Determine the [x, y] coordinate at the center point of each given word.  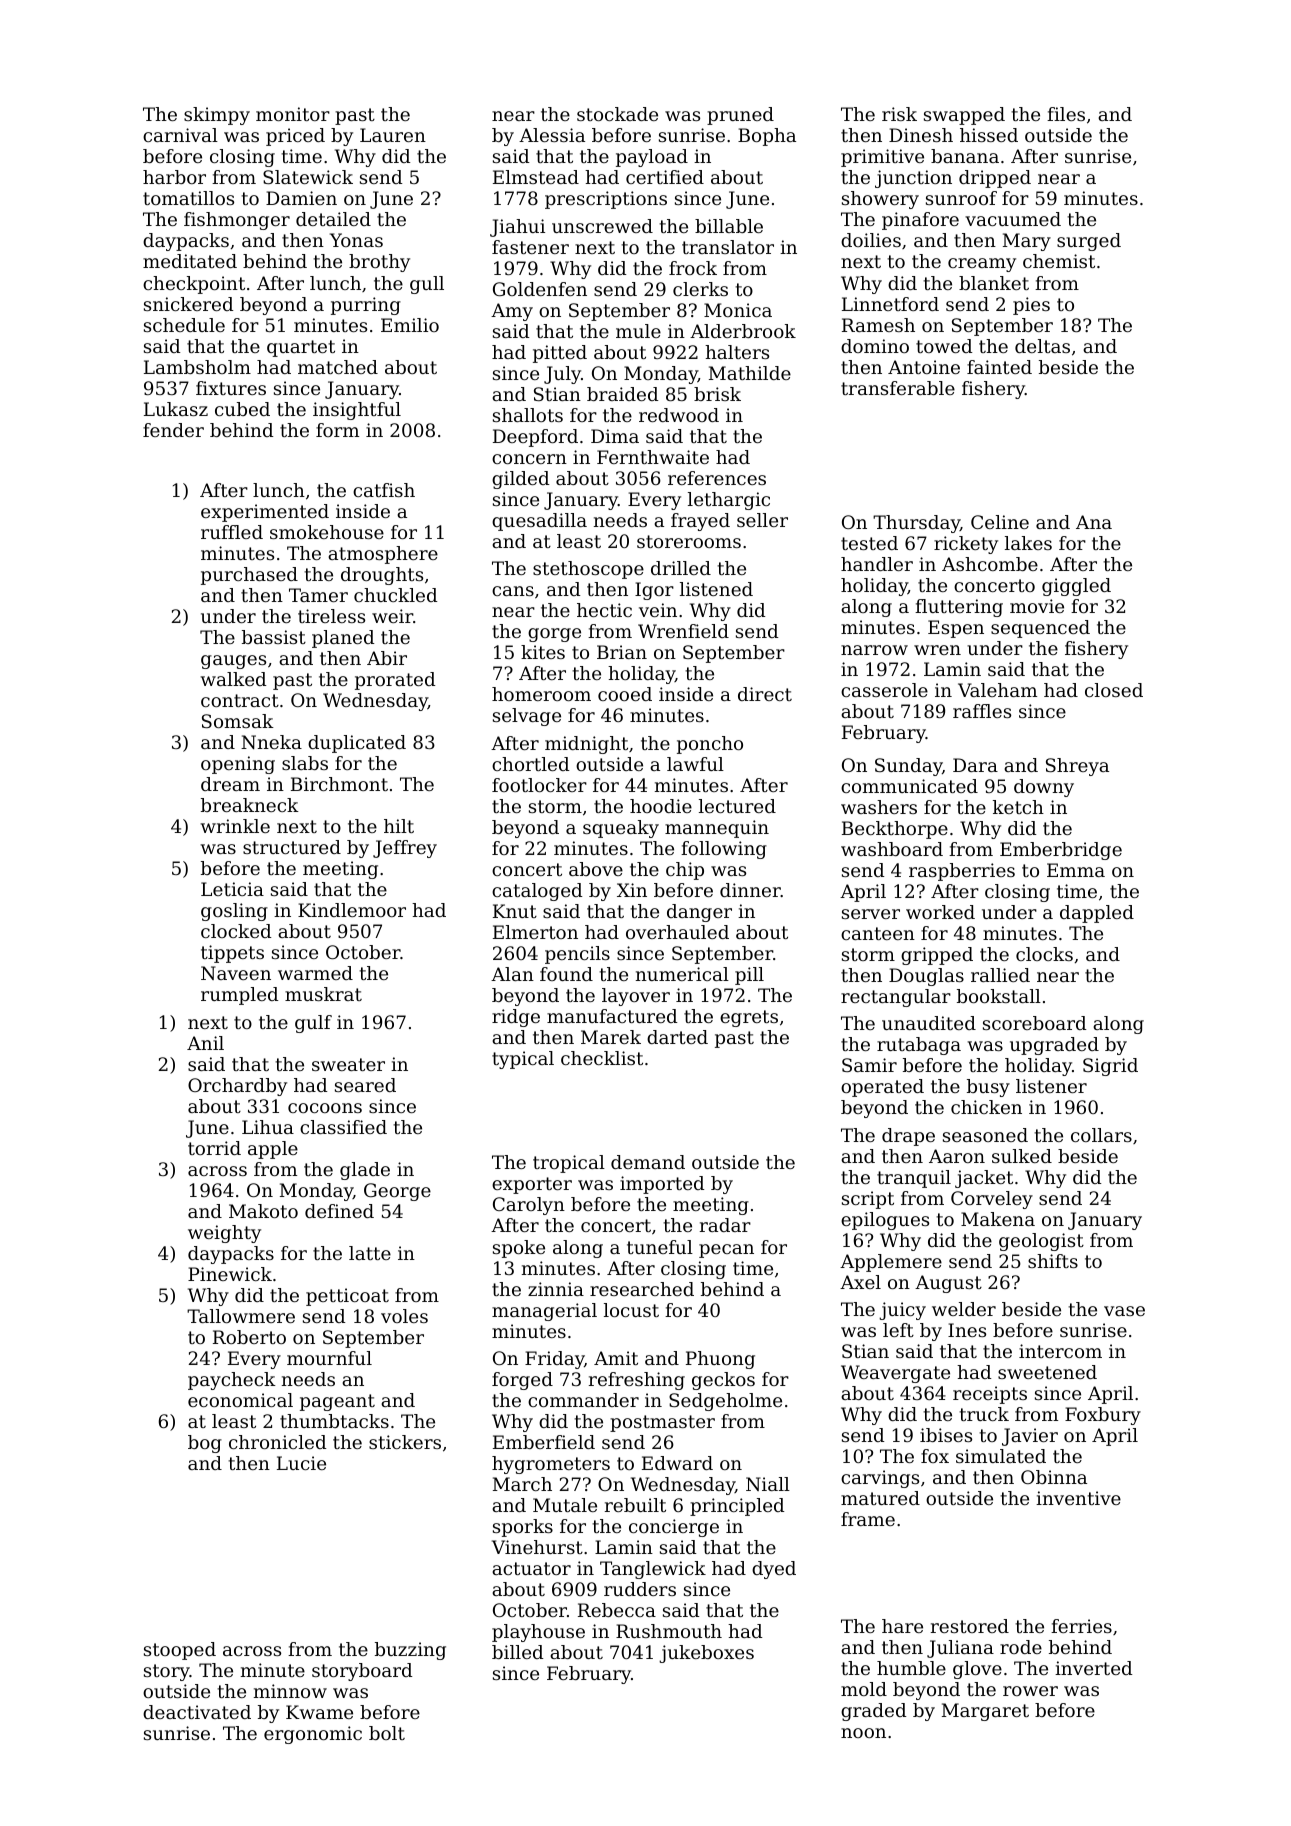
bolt [387, 1733]
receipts [990, 1395]
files [1066, 114]
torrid [214, 1148]
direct [765, 694]
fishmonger [237, 221]
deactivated [197, 1712]
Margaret [985, 1712]
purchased [249, 576]
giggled [1076, 587]
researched [642, 1289]
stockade [617, 114]
